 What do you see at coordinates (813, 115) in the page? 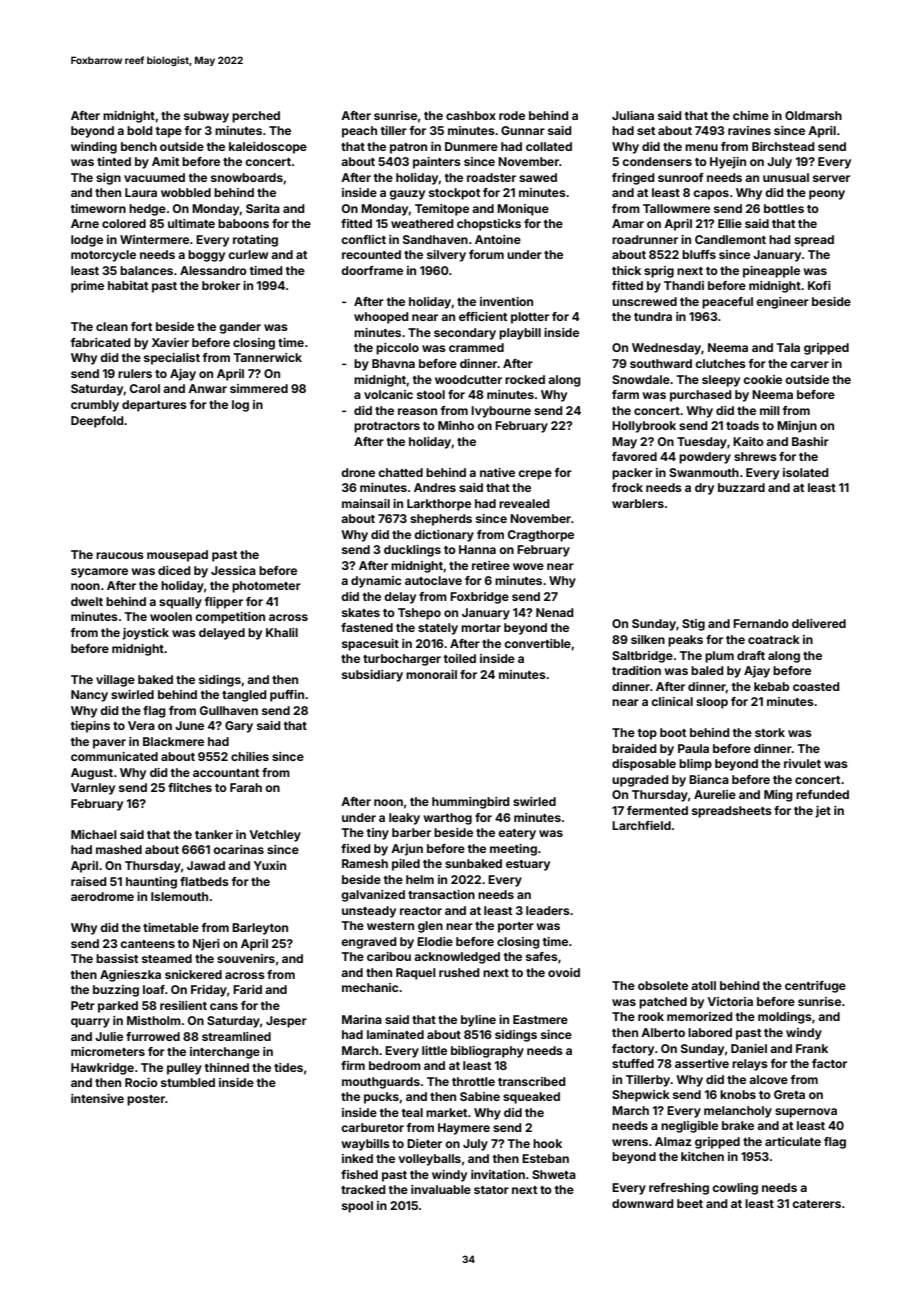
I see `Oldmarsh` at bounding box center [813, 115].
